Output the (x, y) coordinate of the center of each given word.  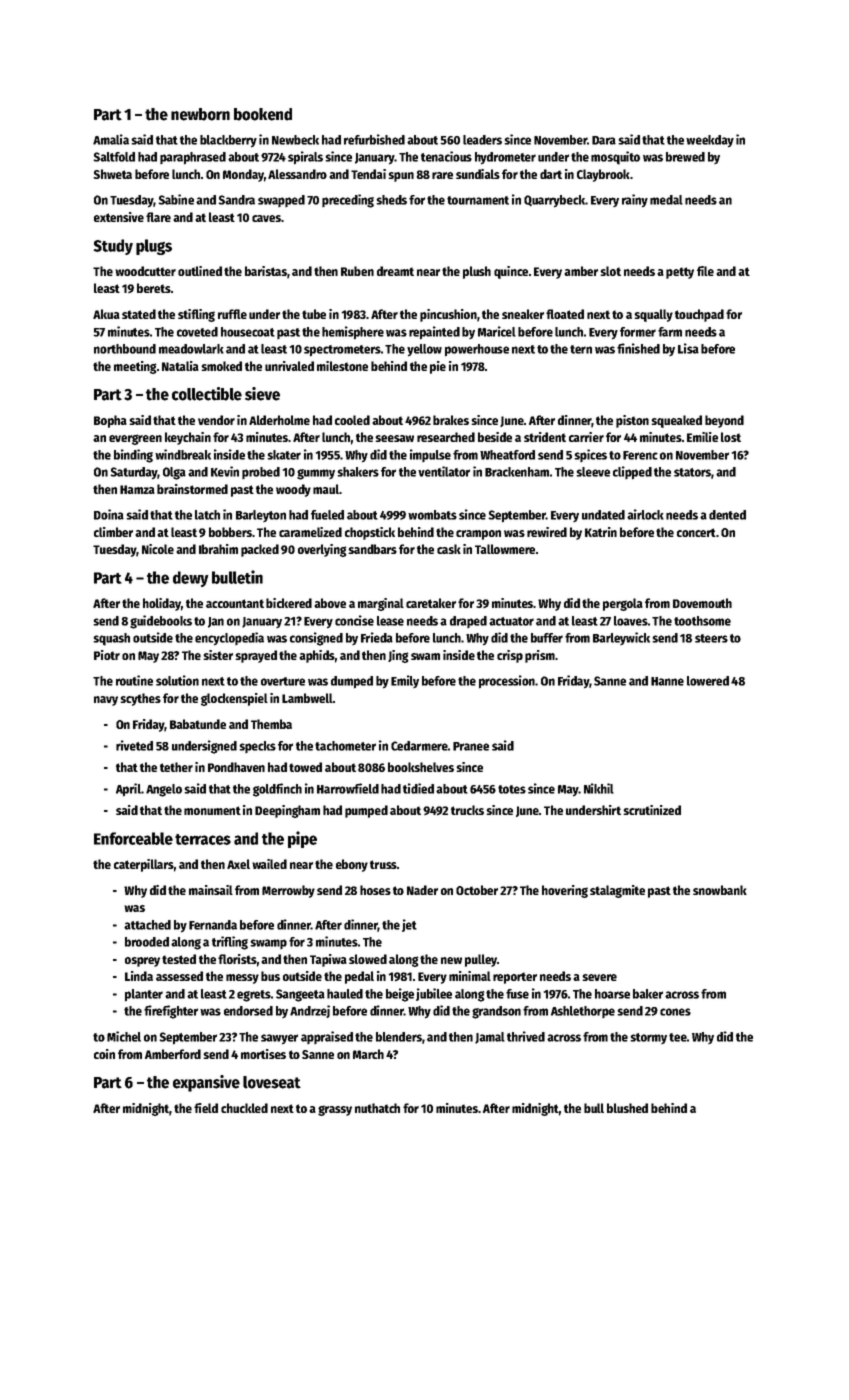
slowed (368, 959)
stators (692, 472)
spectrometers (342, 351)
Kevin (225, 471)
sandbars (372, 549)
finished (638, 348)
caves (266, 218)
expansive (206, 1083)
